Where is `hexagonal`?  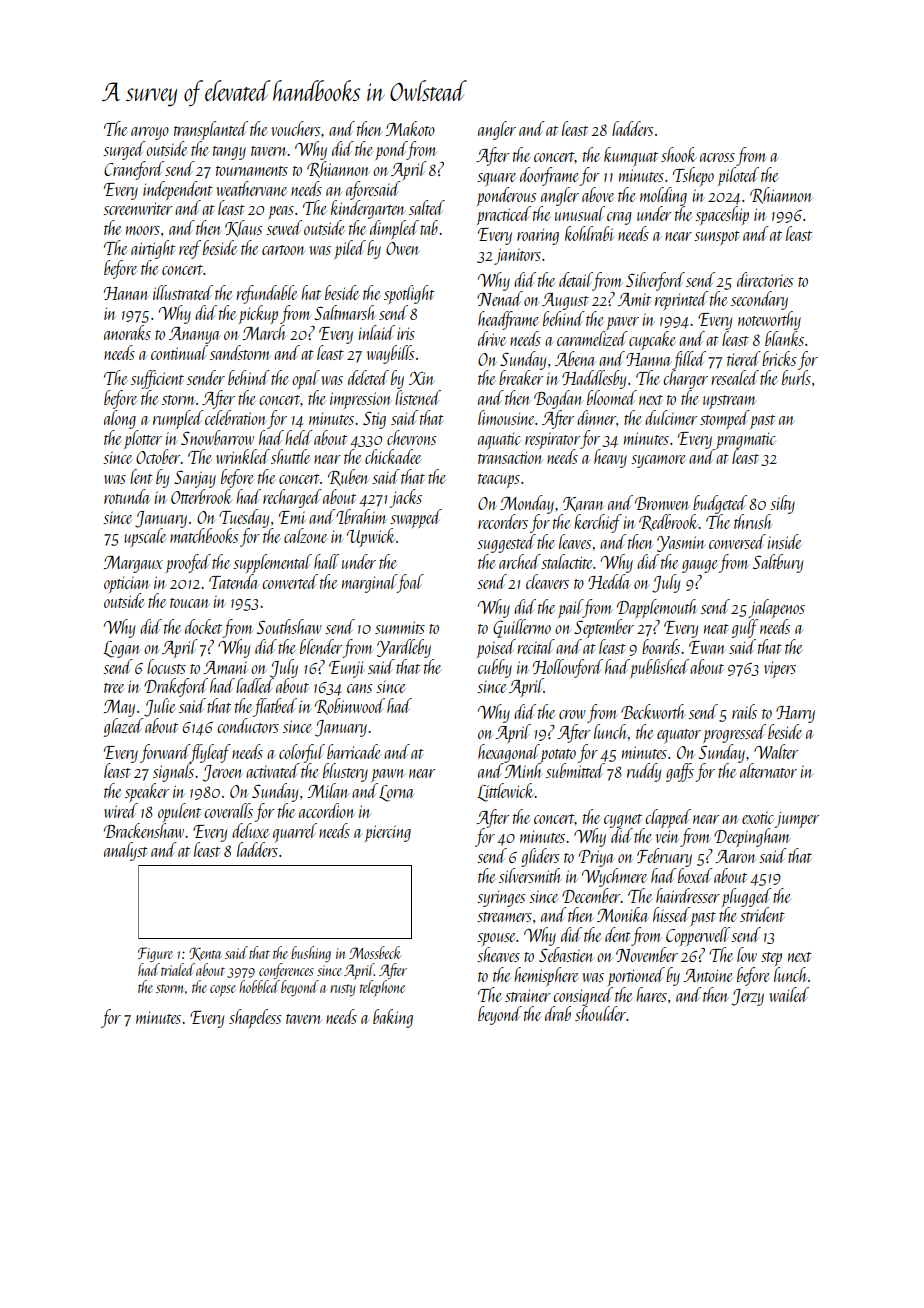 hexagonal is located at coordinates (509, 753).
